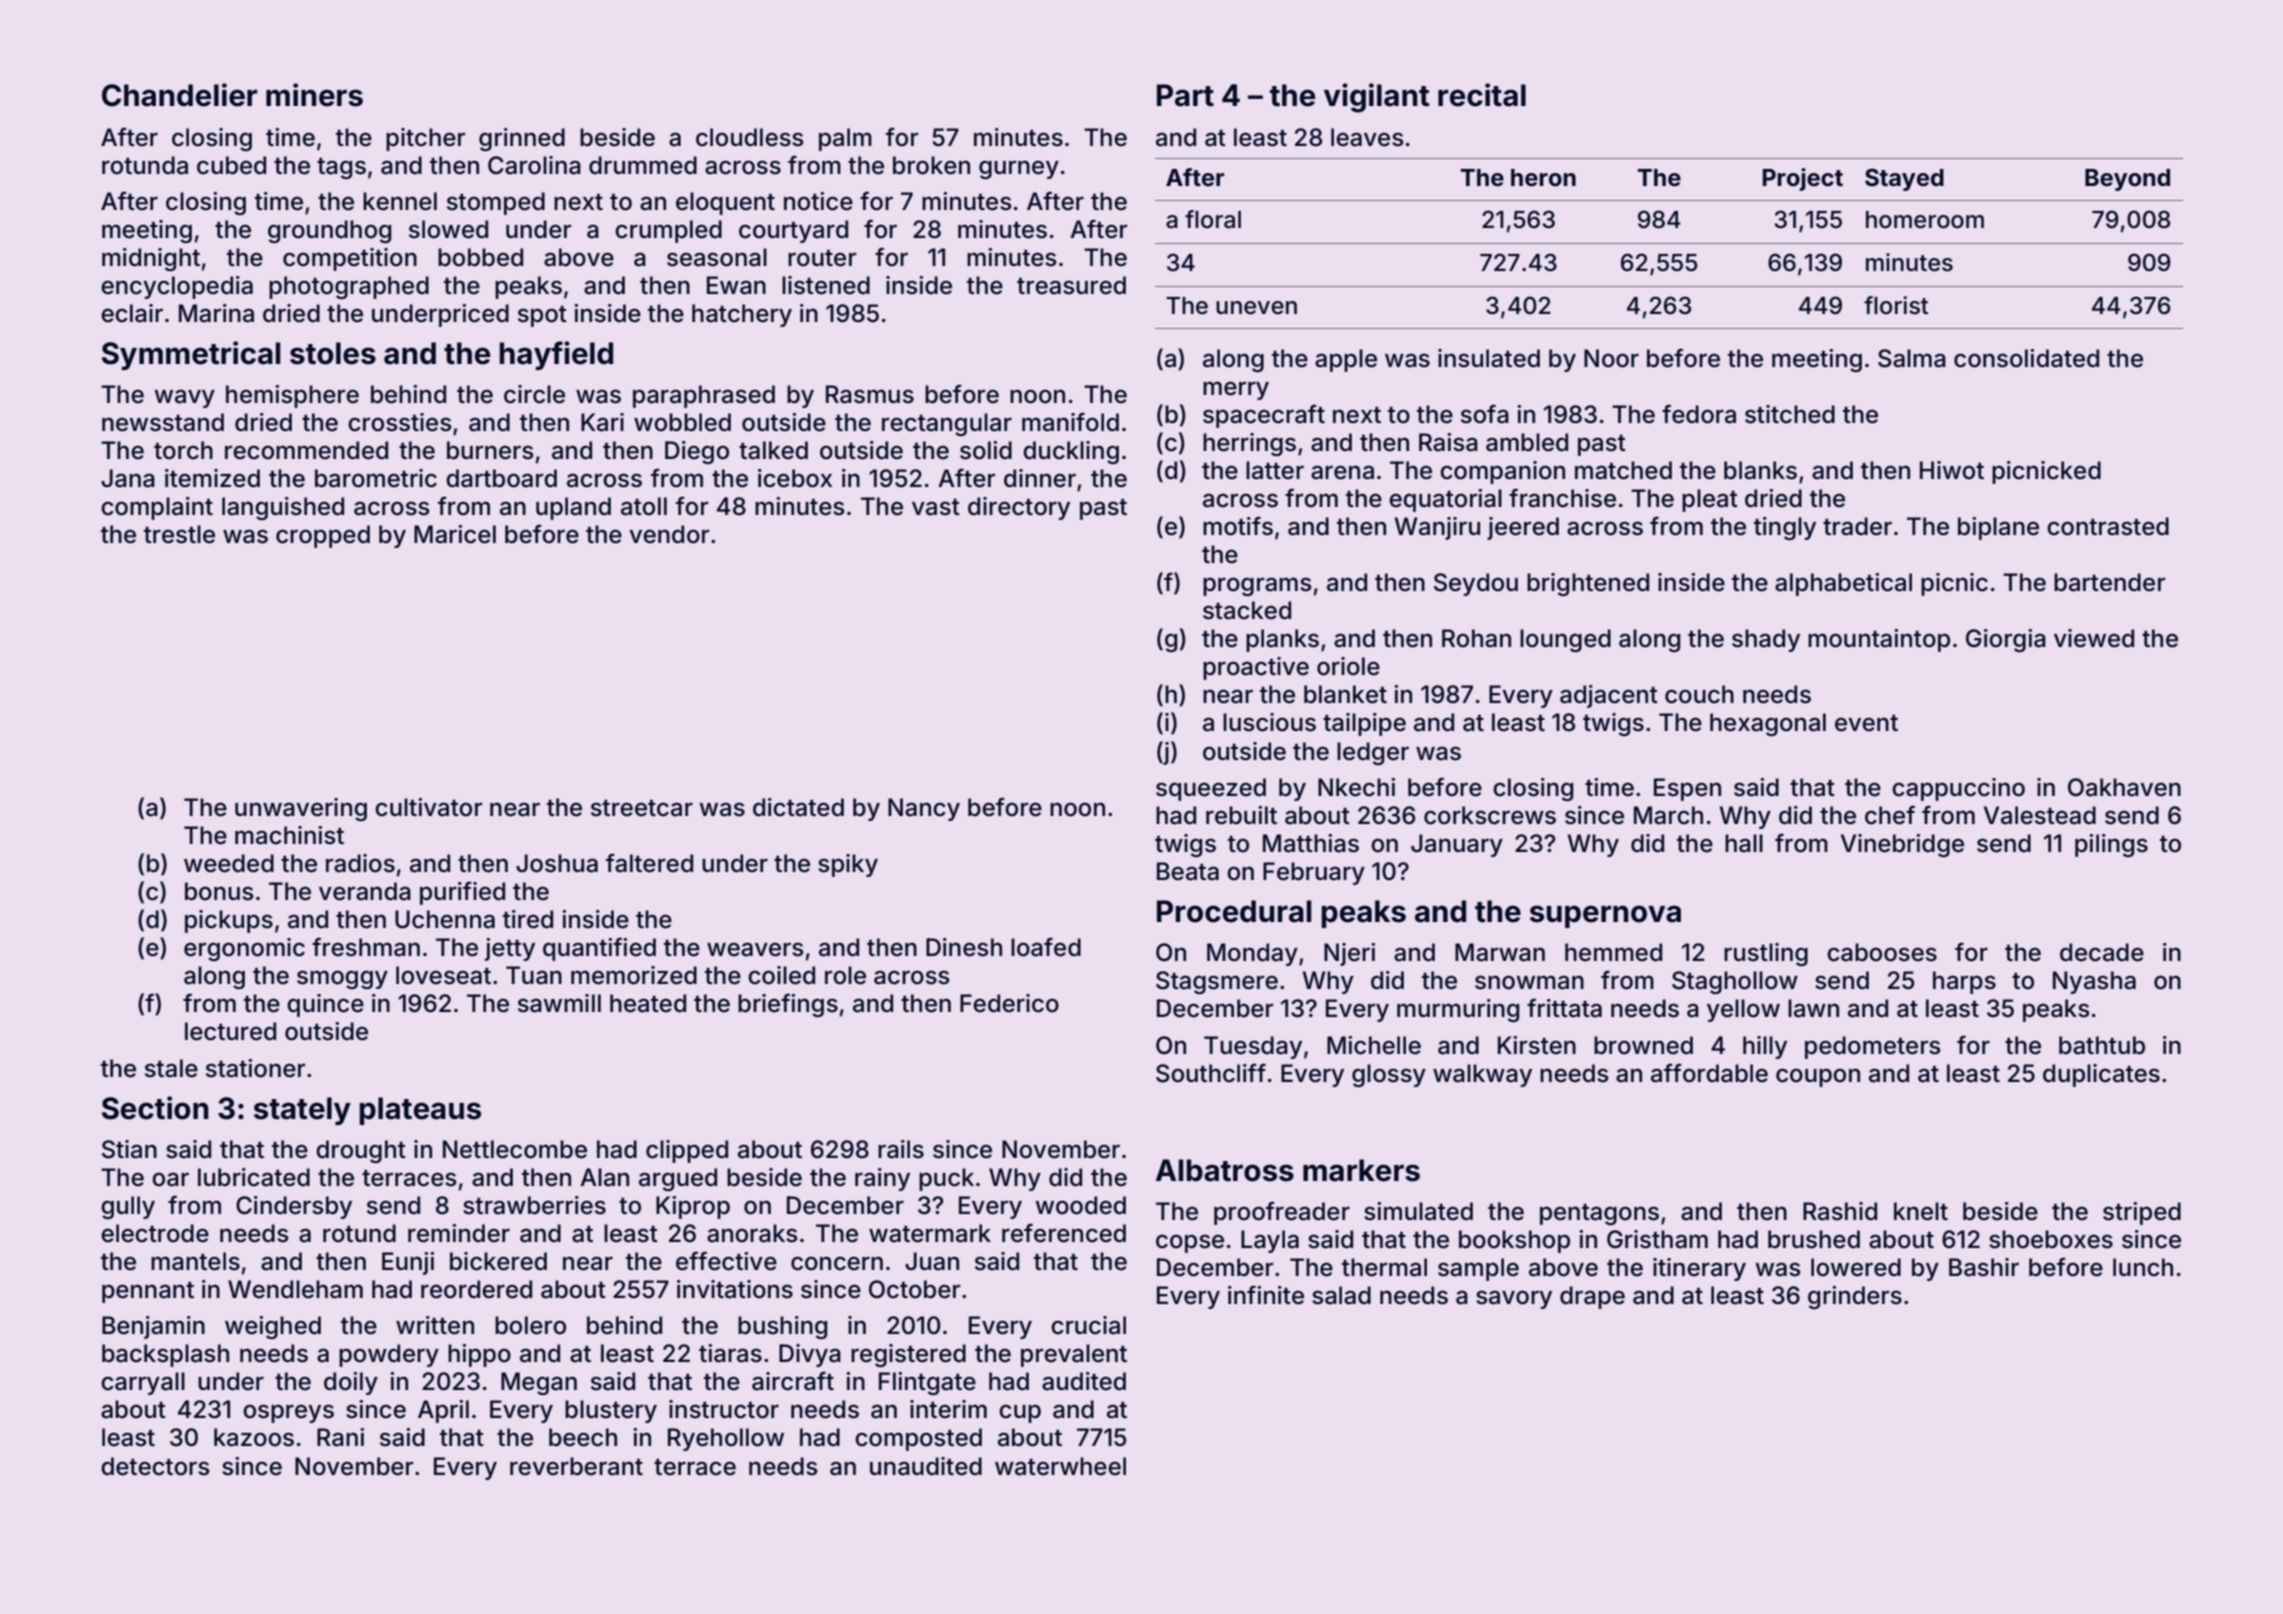 The width and height of the screenshot is (2283, 1614). What do you see at coordinates (183, 450) in the screenshot?
I see `torch` at bounding box center [183, 450].
